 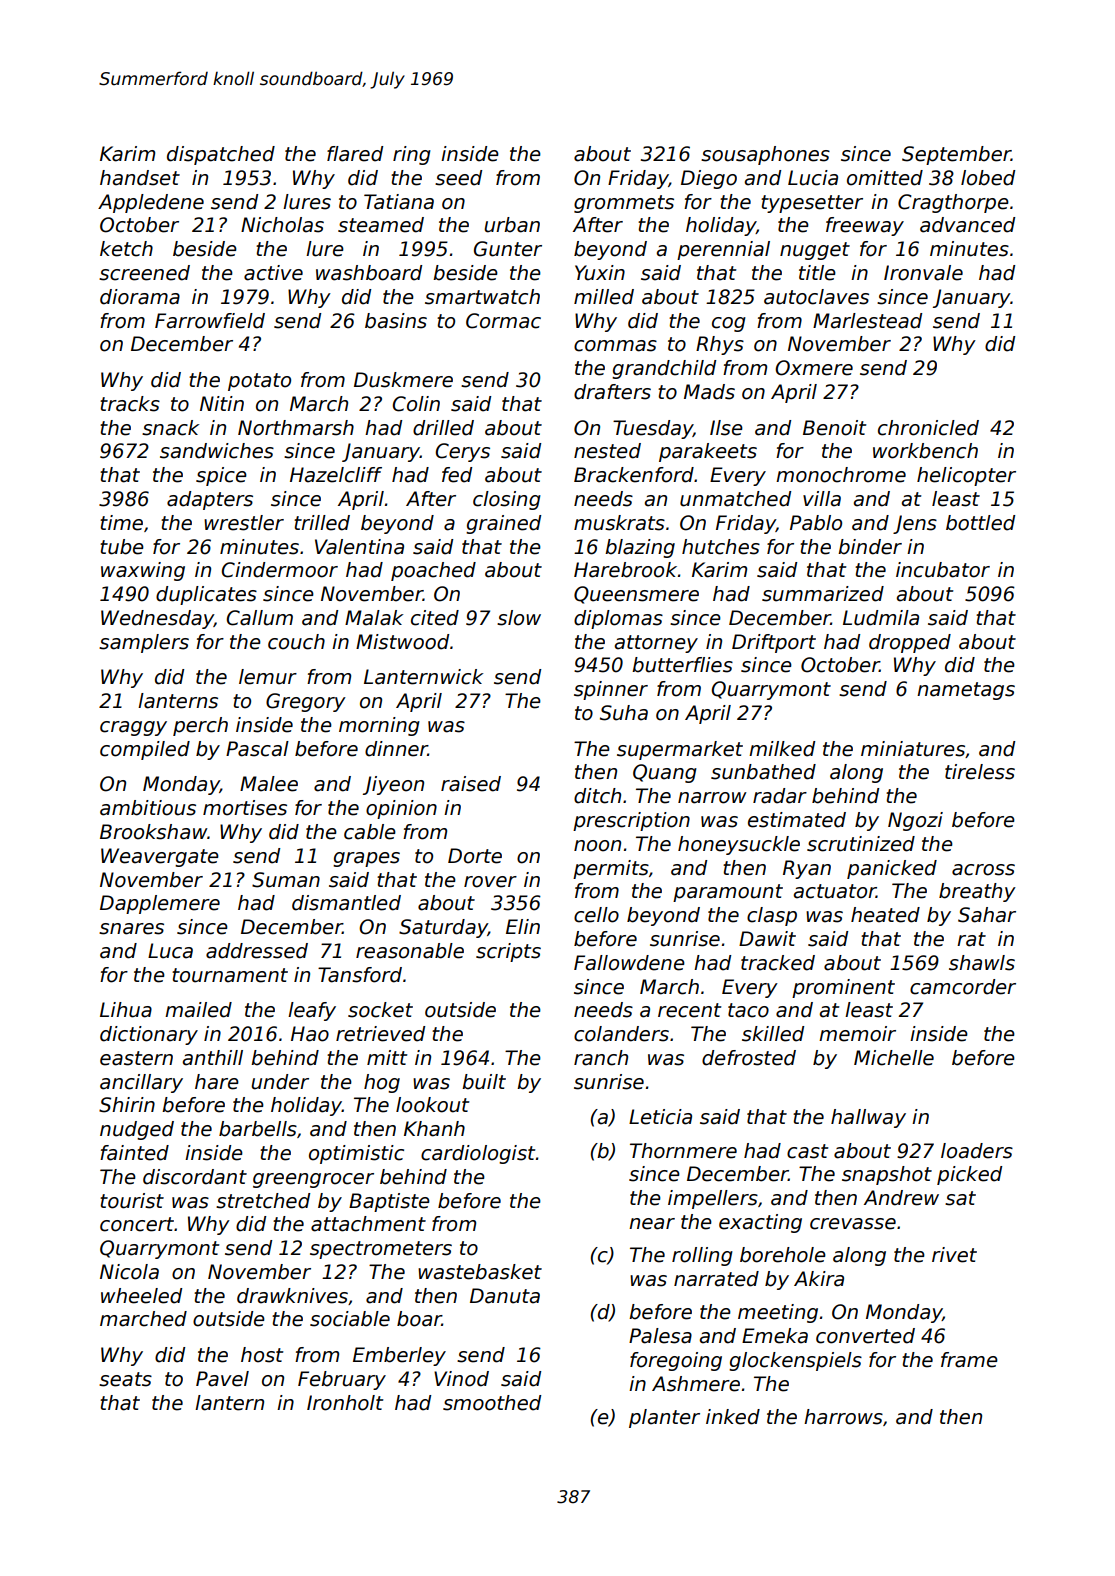 I want to click on flared, so click(x=355, y=154).
